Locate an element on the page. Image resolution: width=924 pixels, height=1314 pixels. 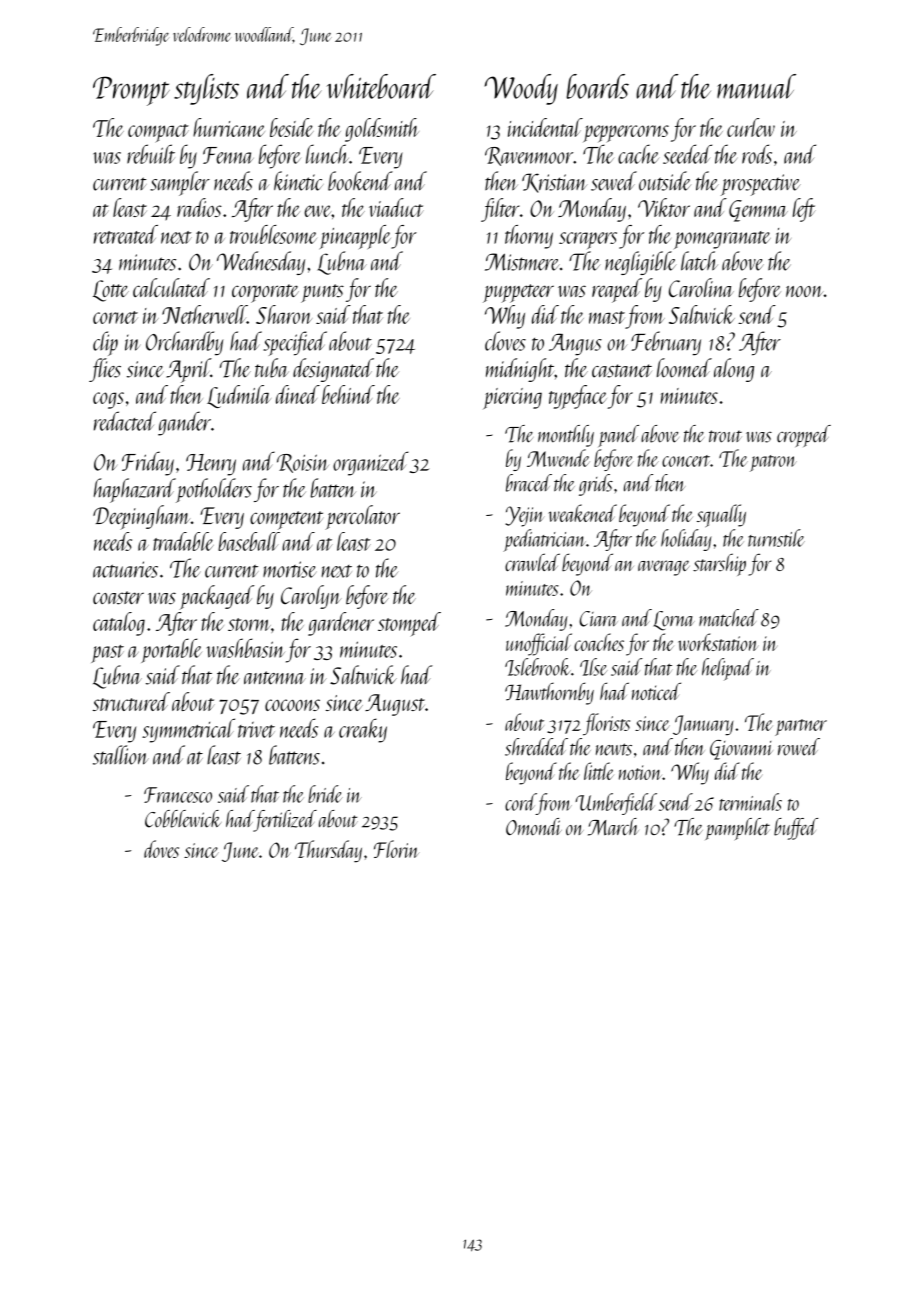
left is located at coordinates (804, 210).
